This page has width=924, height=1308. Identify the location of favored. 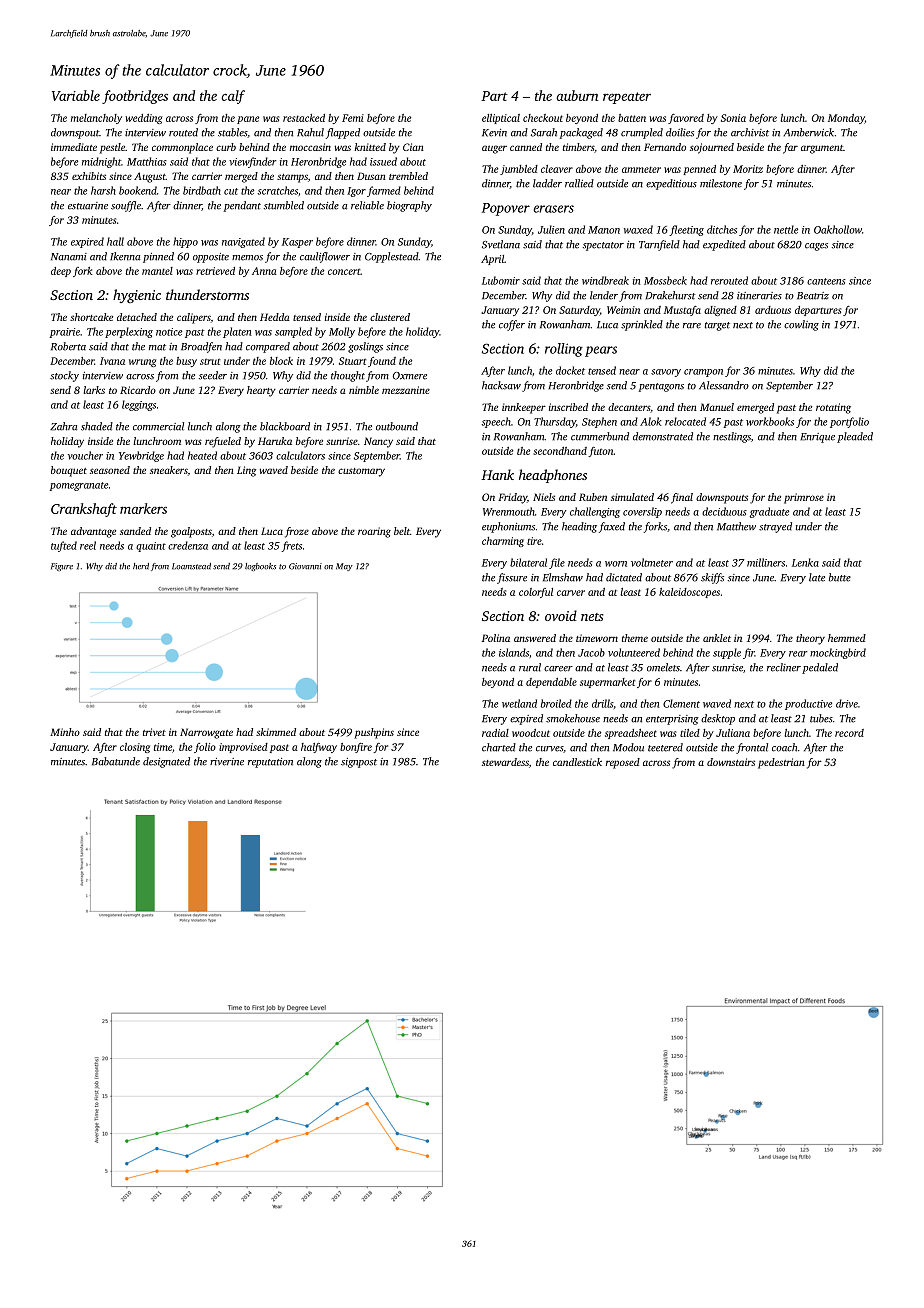
(686, 119).
